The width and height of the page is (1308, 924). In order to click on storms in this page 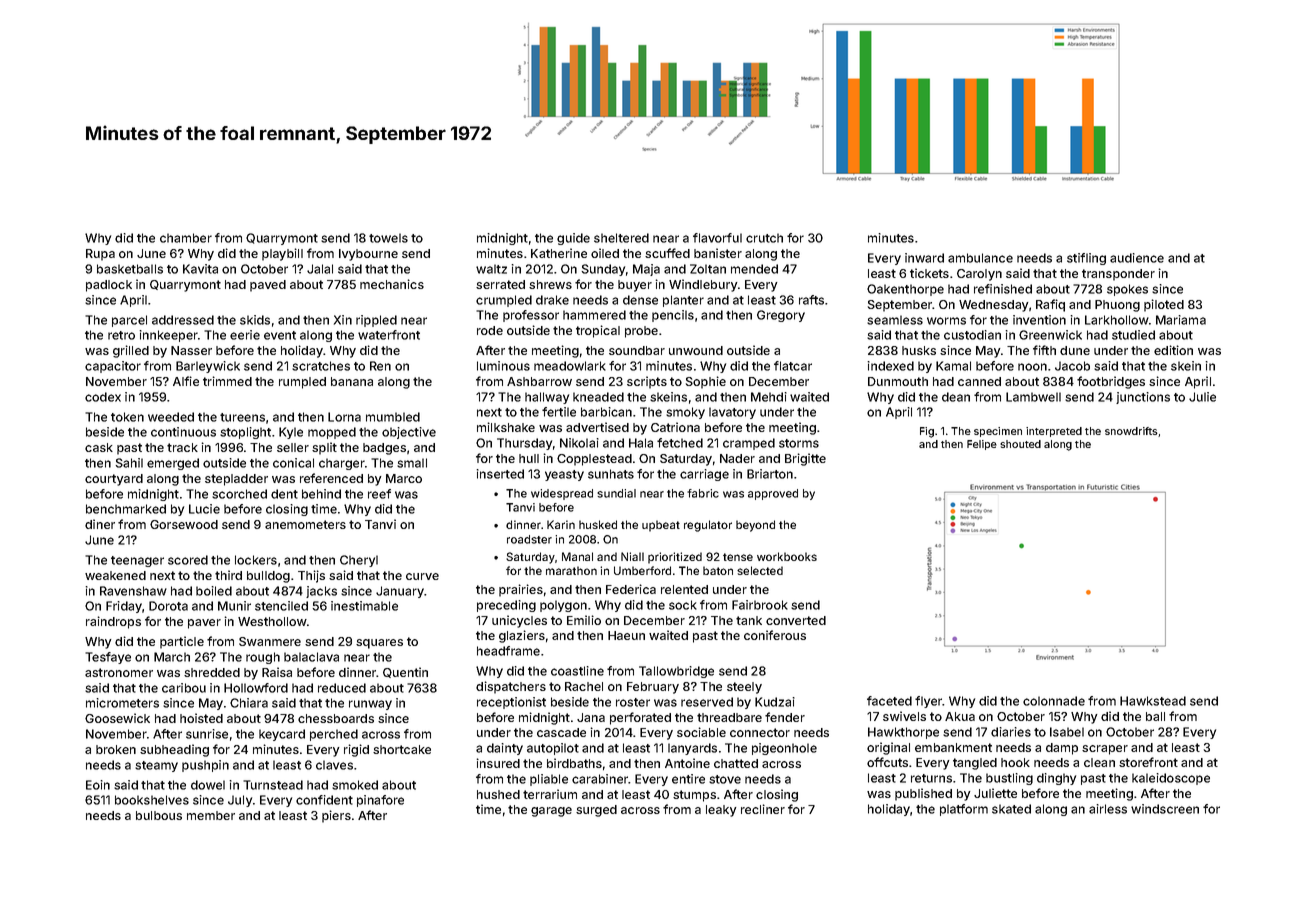, I will do `click(799, 443)`.
